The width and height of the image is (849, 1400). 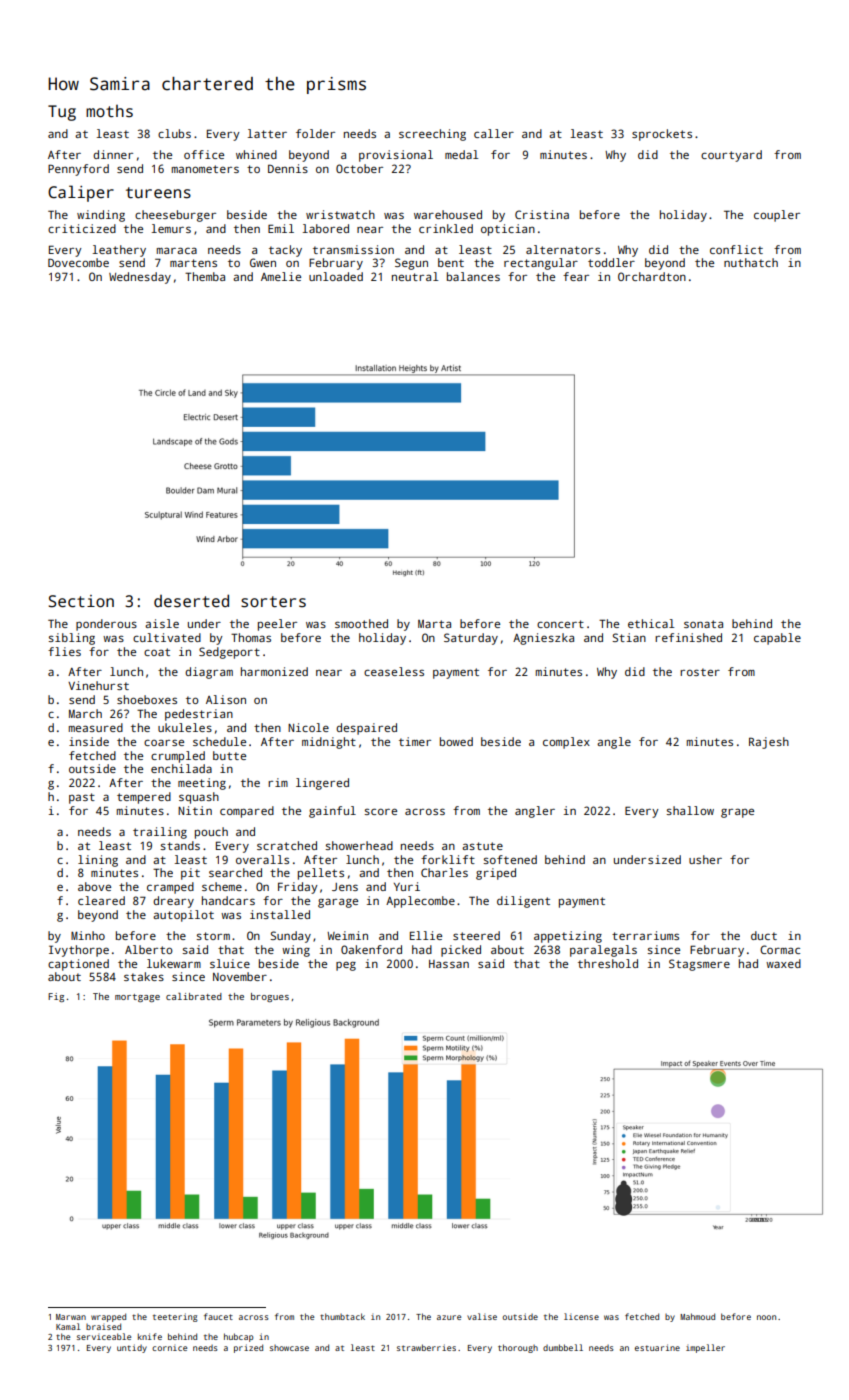 What do you see at coordinates (731, 156) in the image?
I see `courtyard` at bounding box center [731, 156].
